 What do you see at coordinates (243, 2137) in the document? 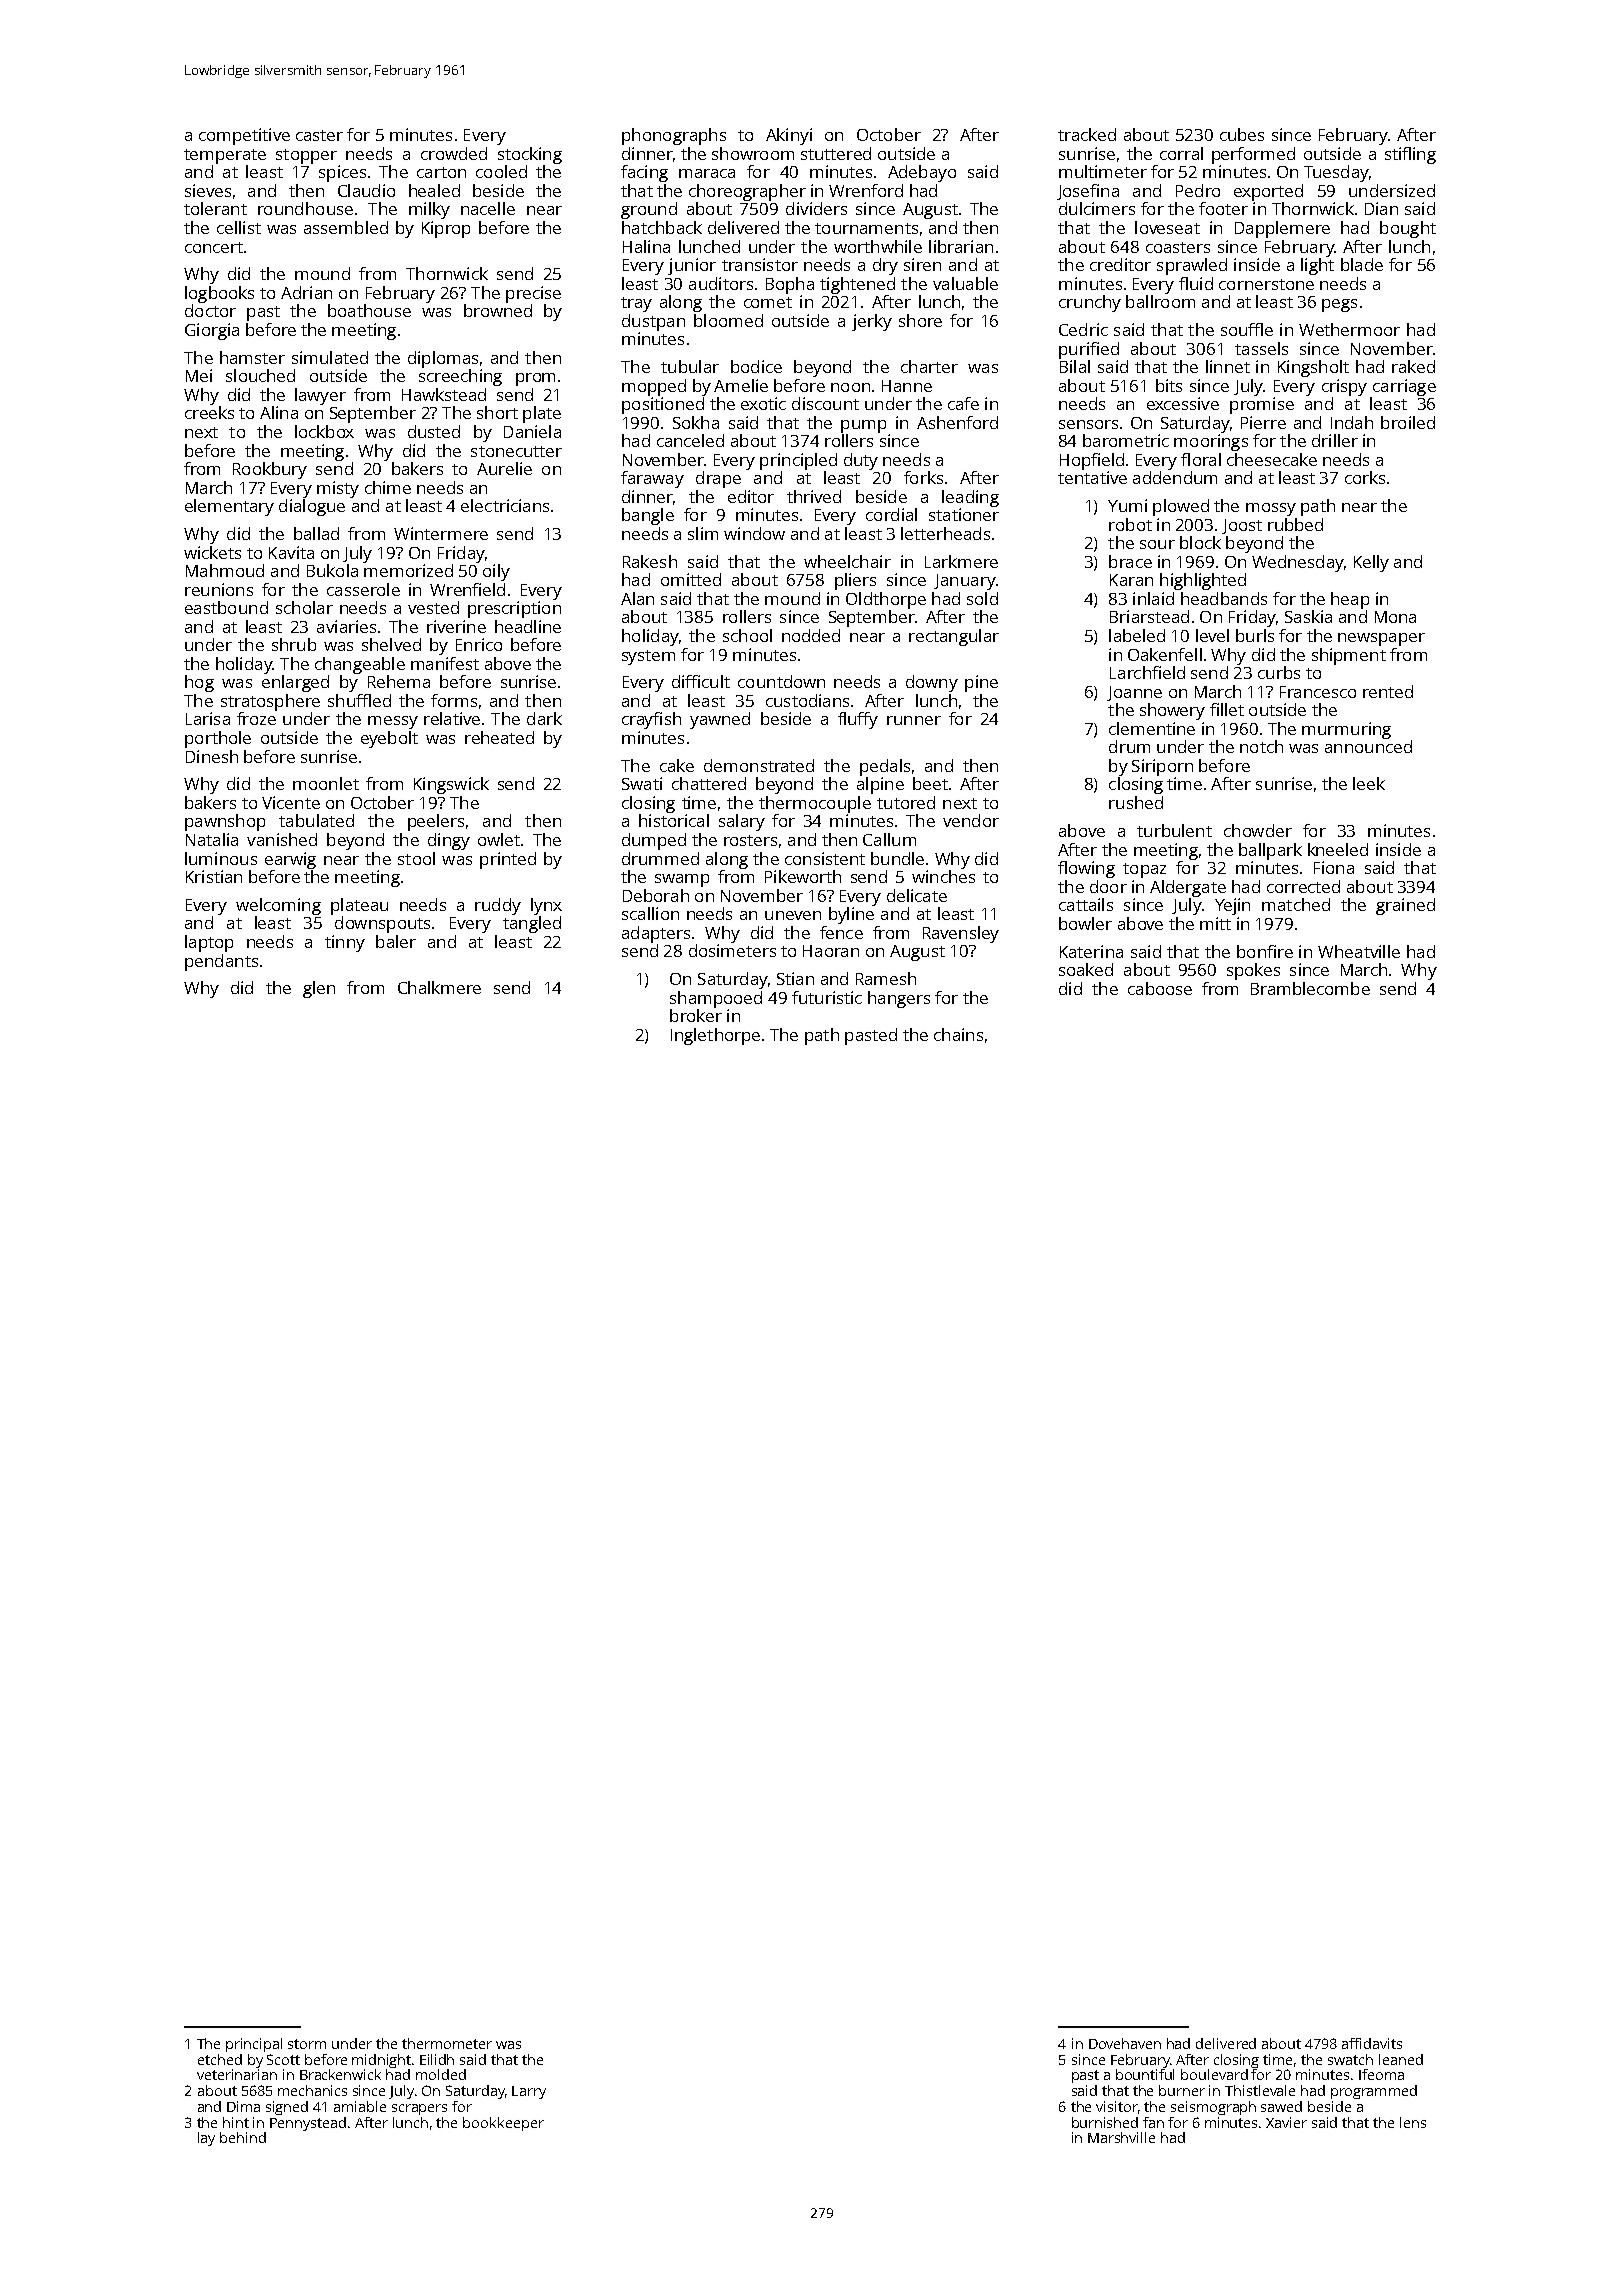
I see `behind` at bounding box center [243, 2137].
